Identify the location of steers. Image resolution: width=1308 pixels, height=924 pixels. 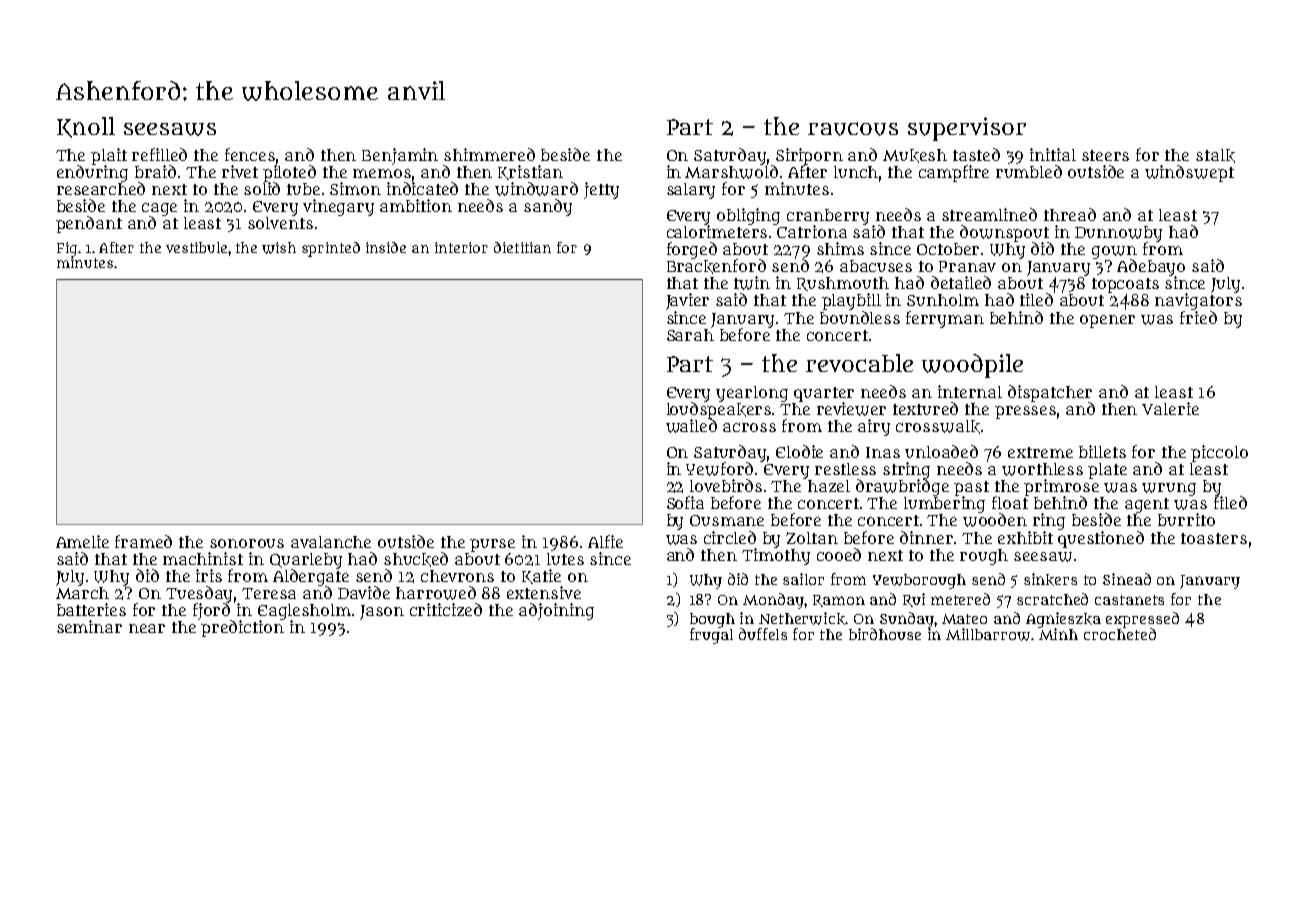
(1105, 155).
